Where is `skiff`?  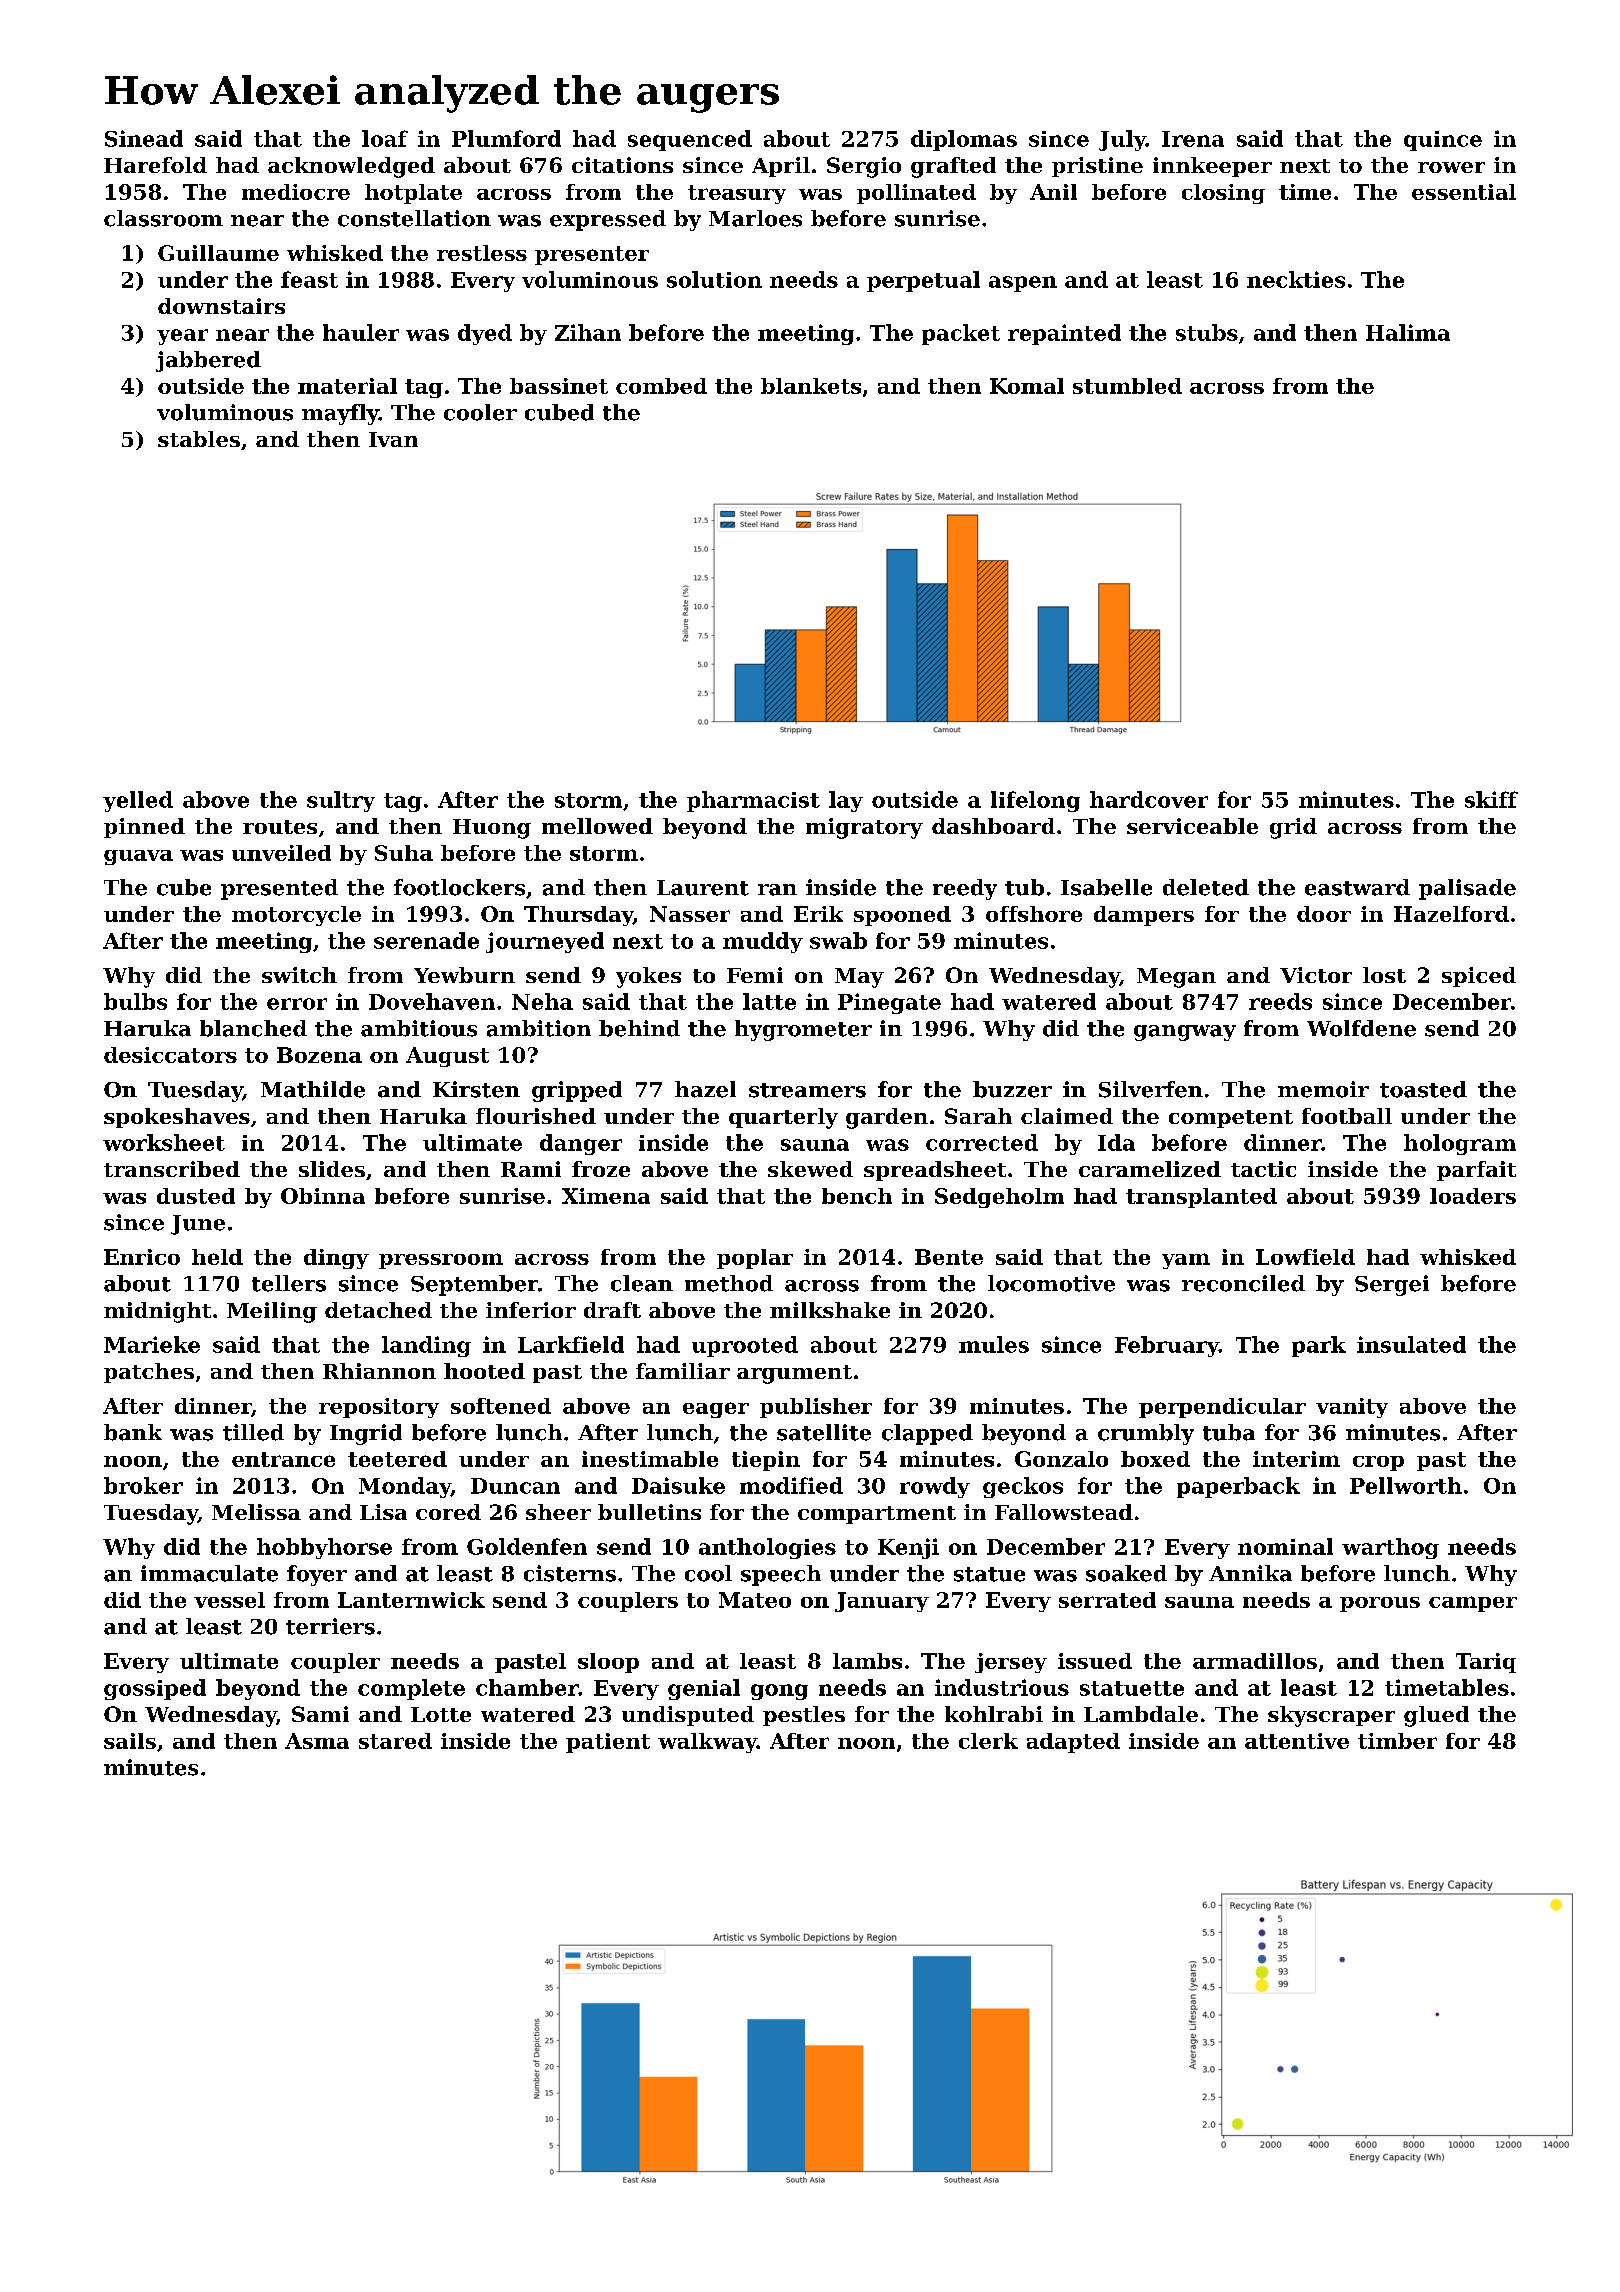 skiff is located at coordinates (1491, 799).
